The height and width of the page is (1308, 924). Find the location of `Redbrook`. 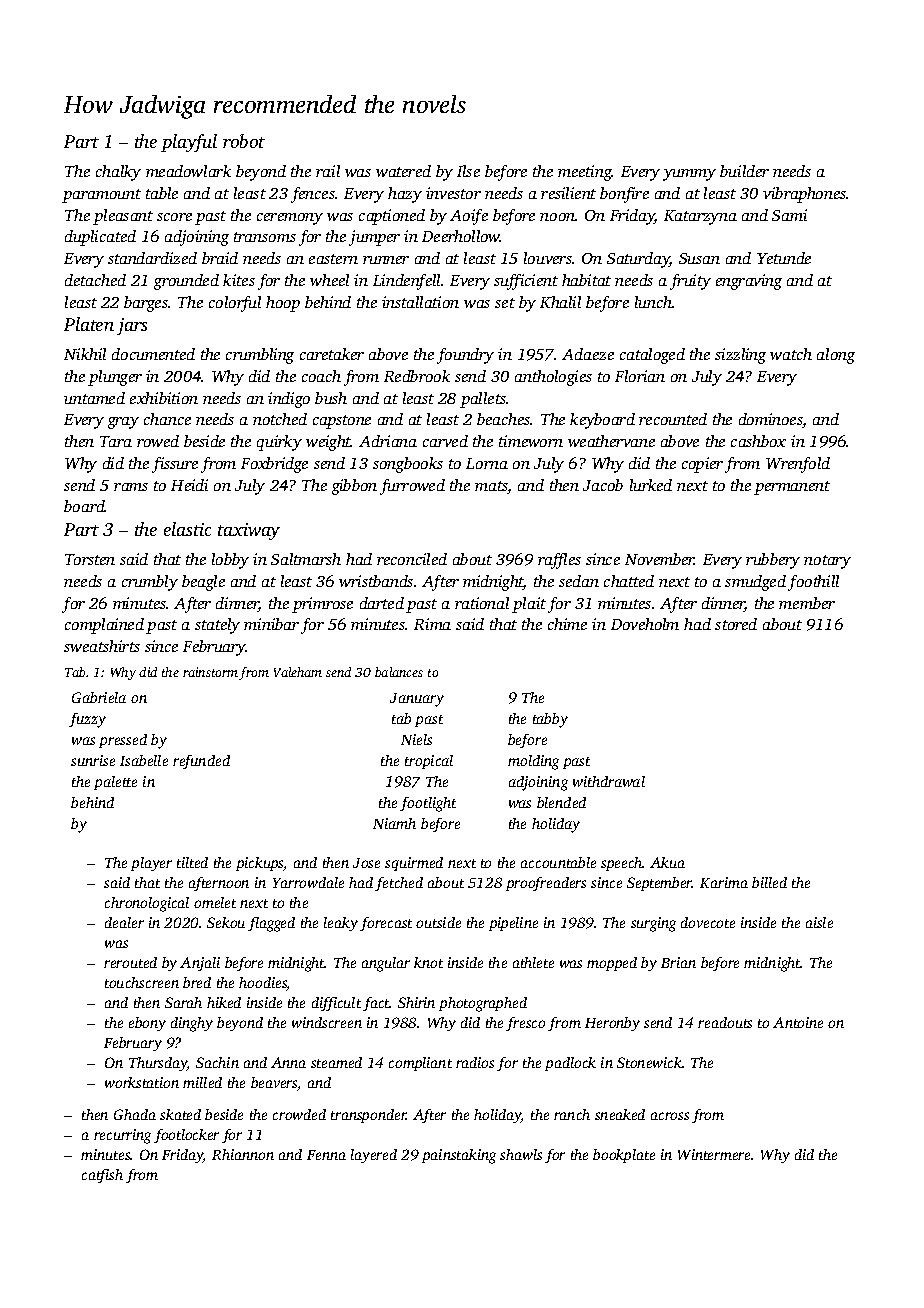

Redbrook is located at coordinates (417, 376).
